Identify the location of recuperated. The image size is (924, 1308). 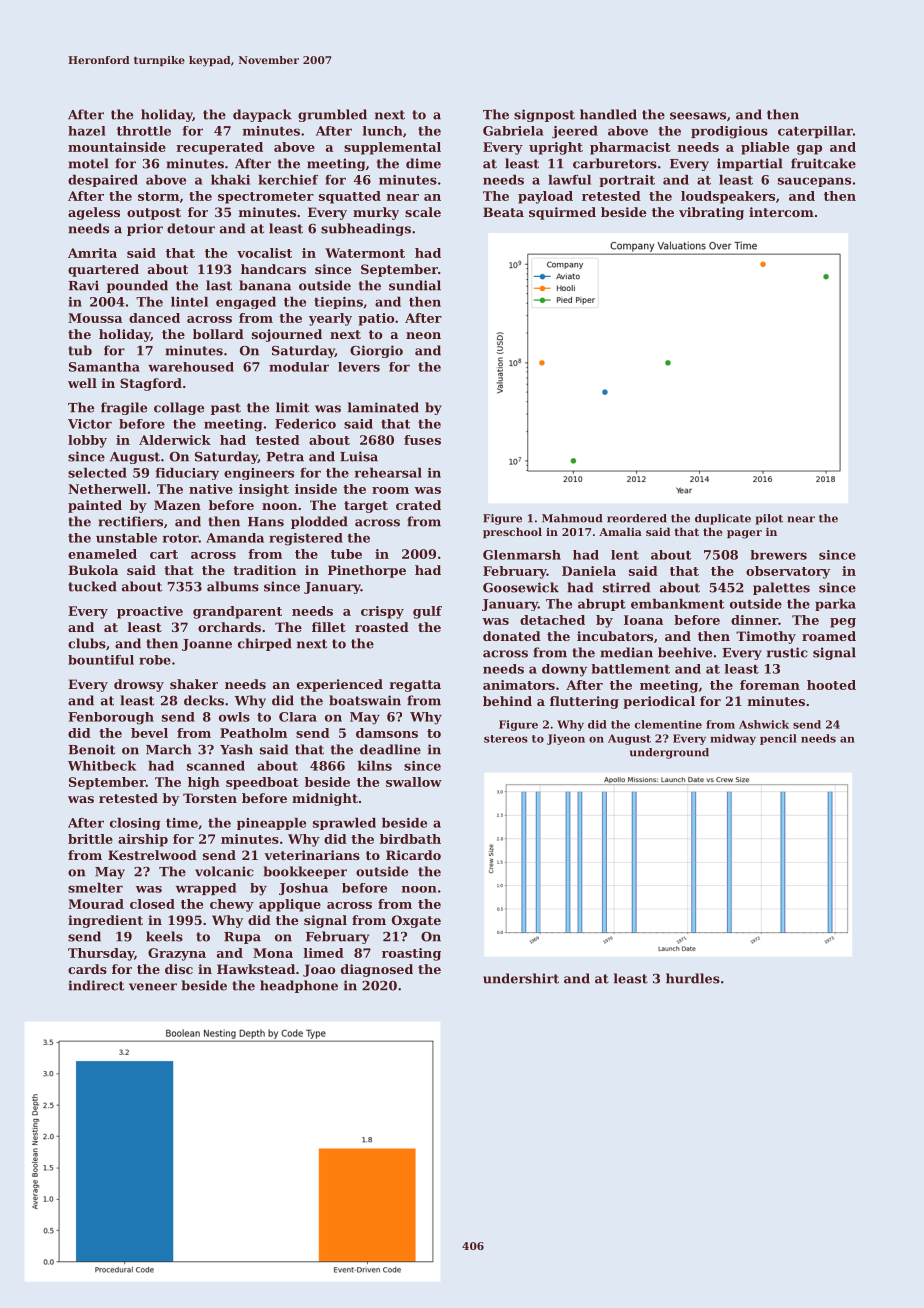
(219, 148).
